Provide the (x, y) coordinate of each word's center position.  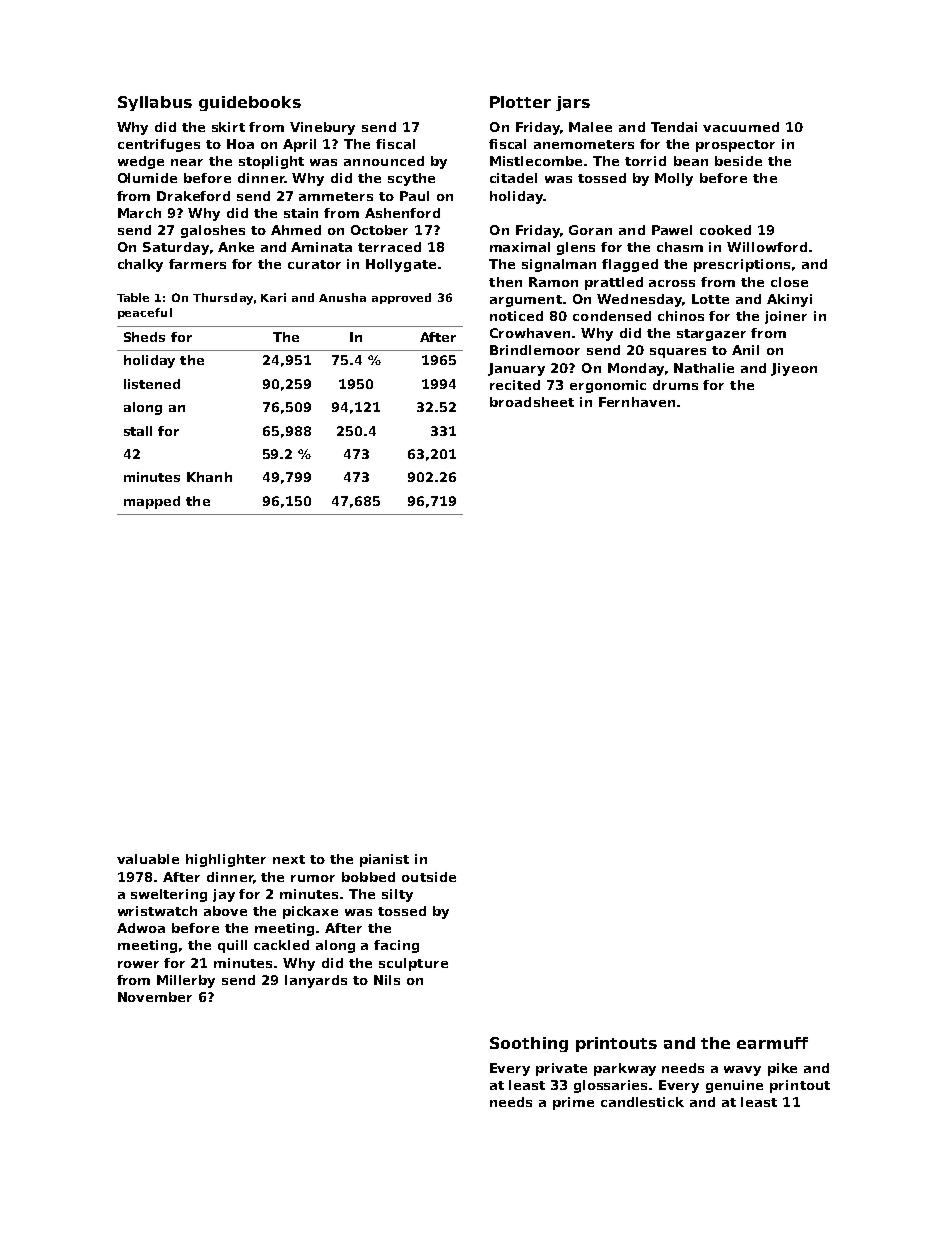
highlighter (226, 860)
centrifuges (159, 145)
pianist (384, 860)
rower (138, 964)
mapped (152, 502)
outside (429, 877)
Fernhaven (637, 402)
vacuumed (741, 127)
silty (397, 895)
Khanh (209, 477)
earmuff (772, 1043)
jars (573, 103)
